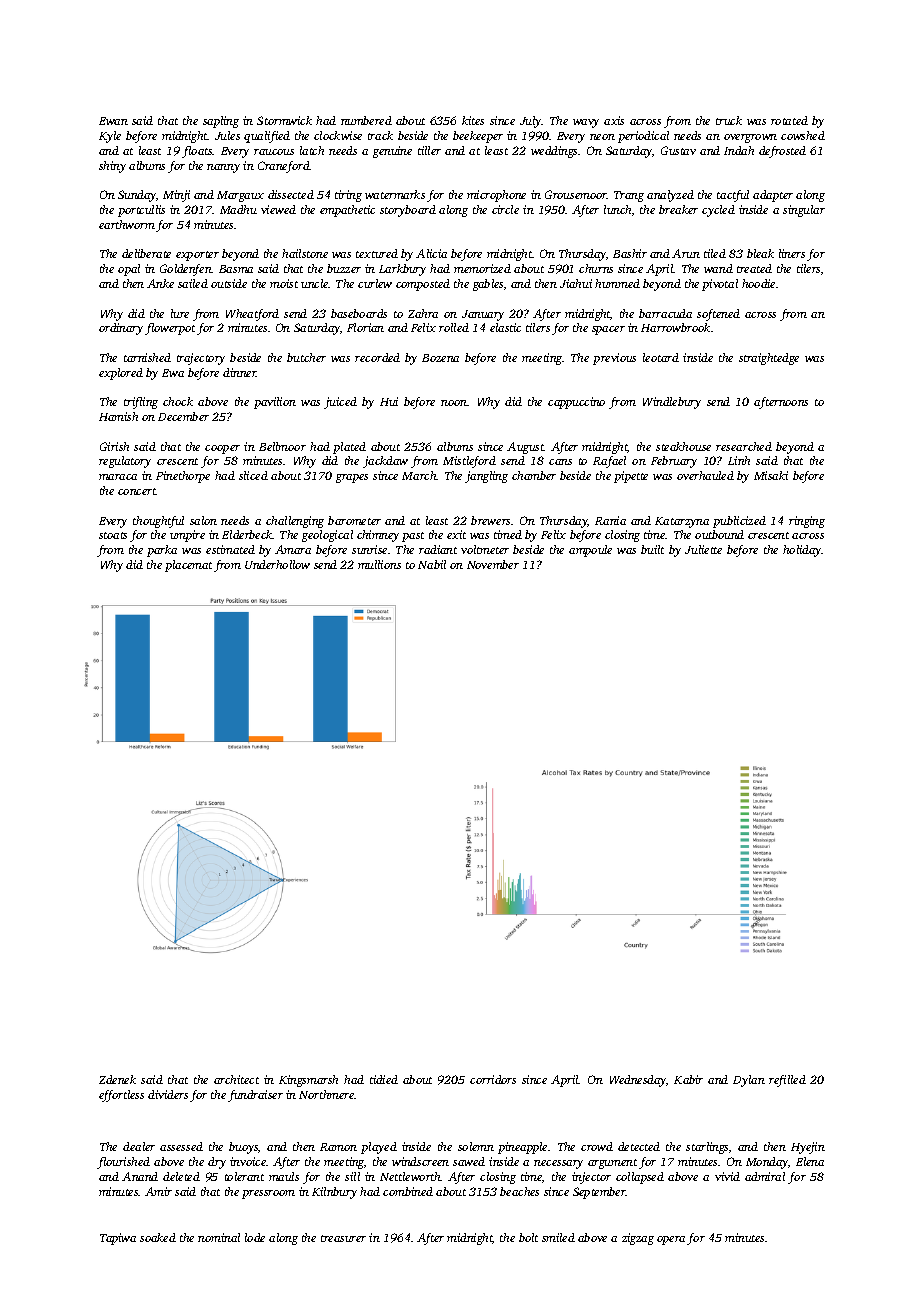  Describe the element at coordinates (528, 1237) in the screenshot. I see `bolt` at that location.
